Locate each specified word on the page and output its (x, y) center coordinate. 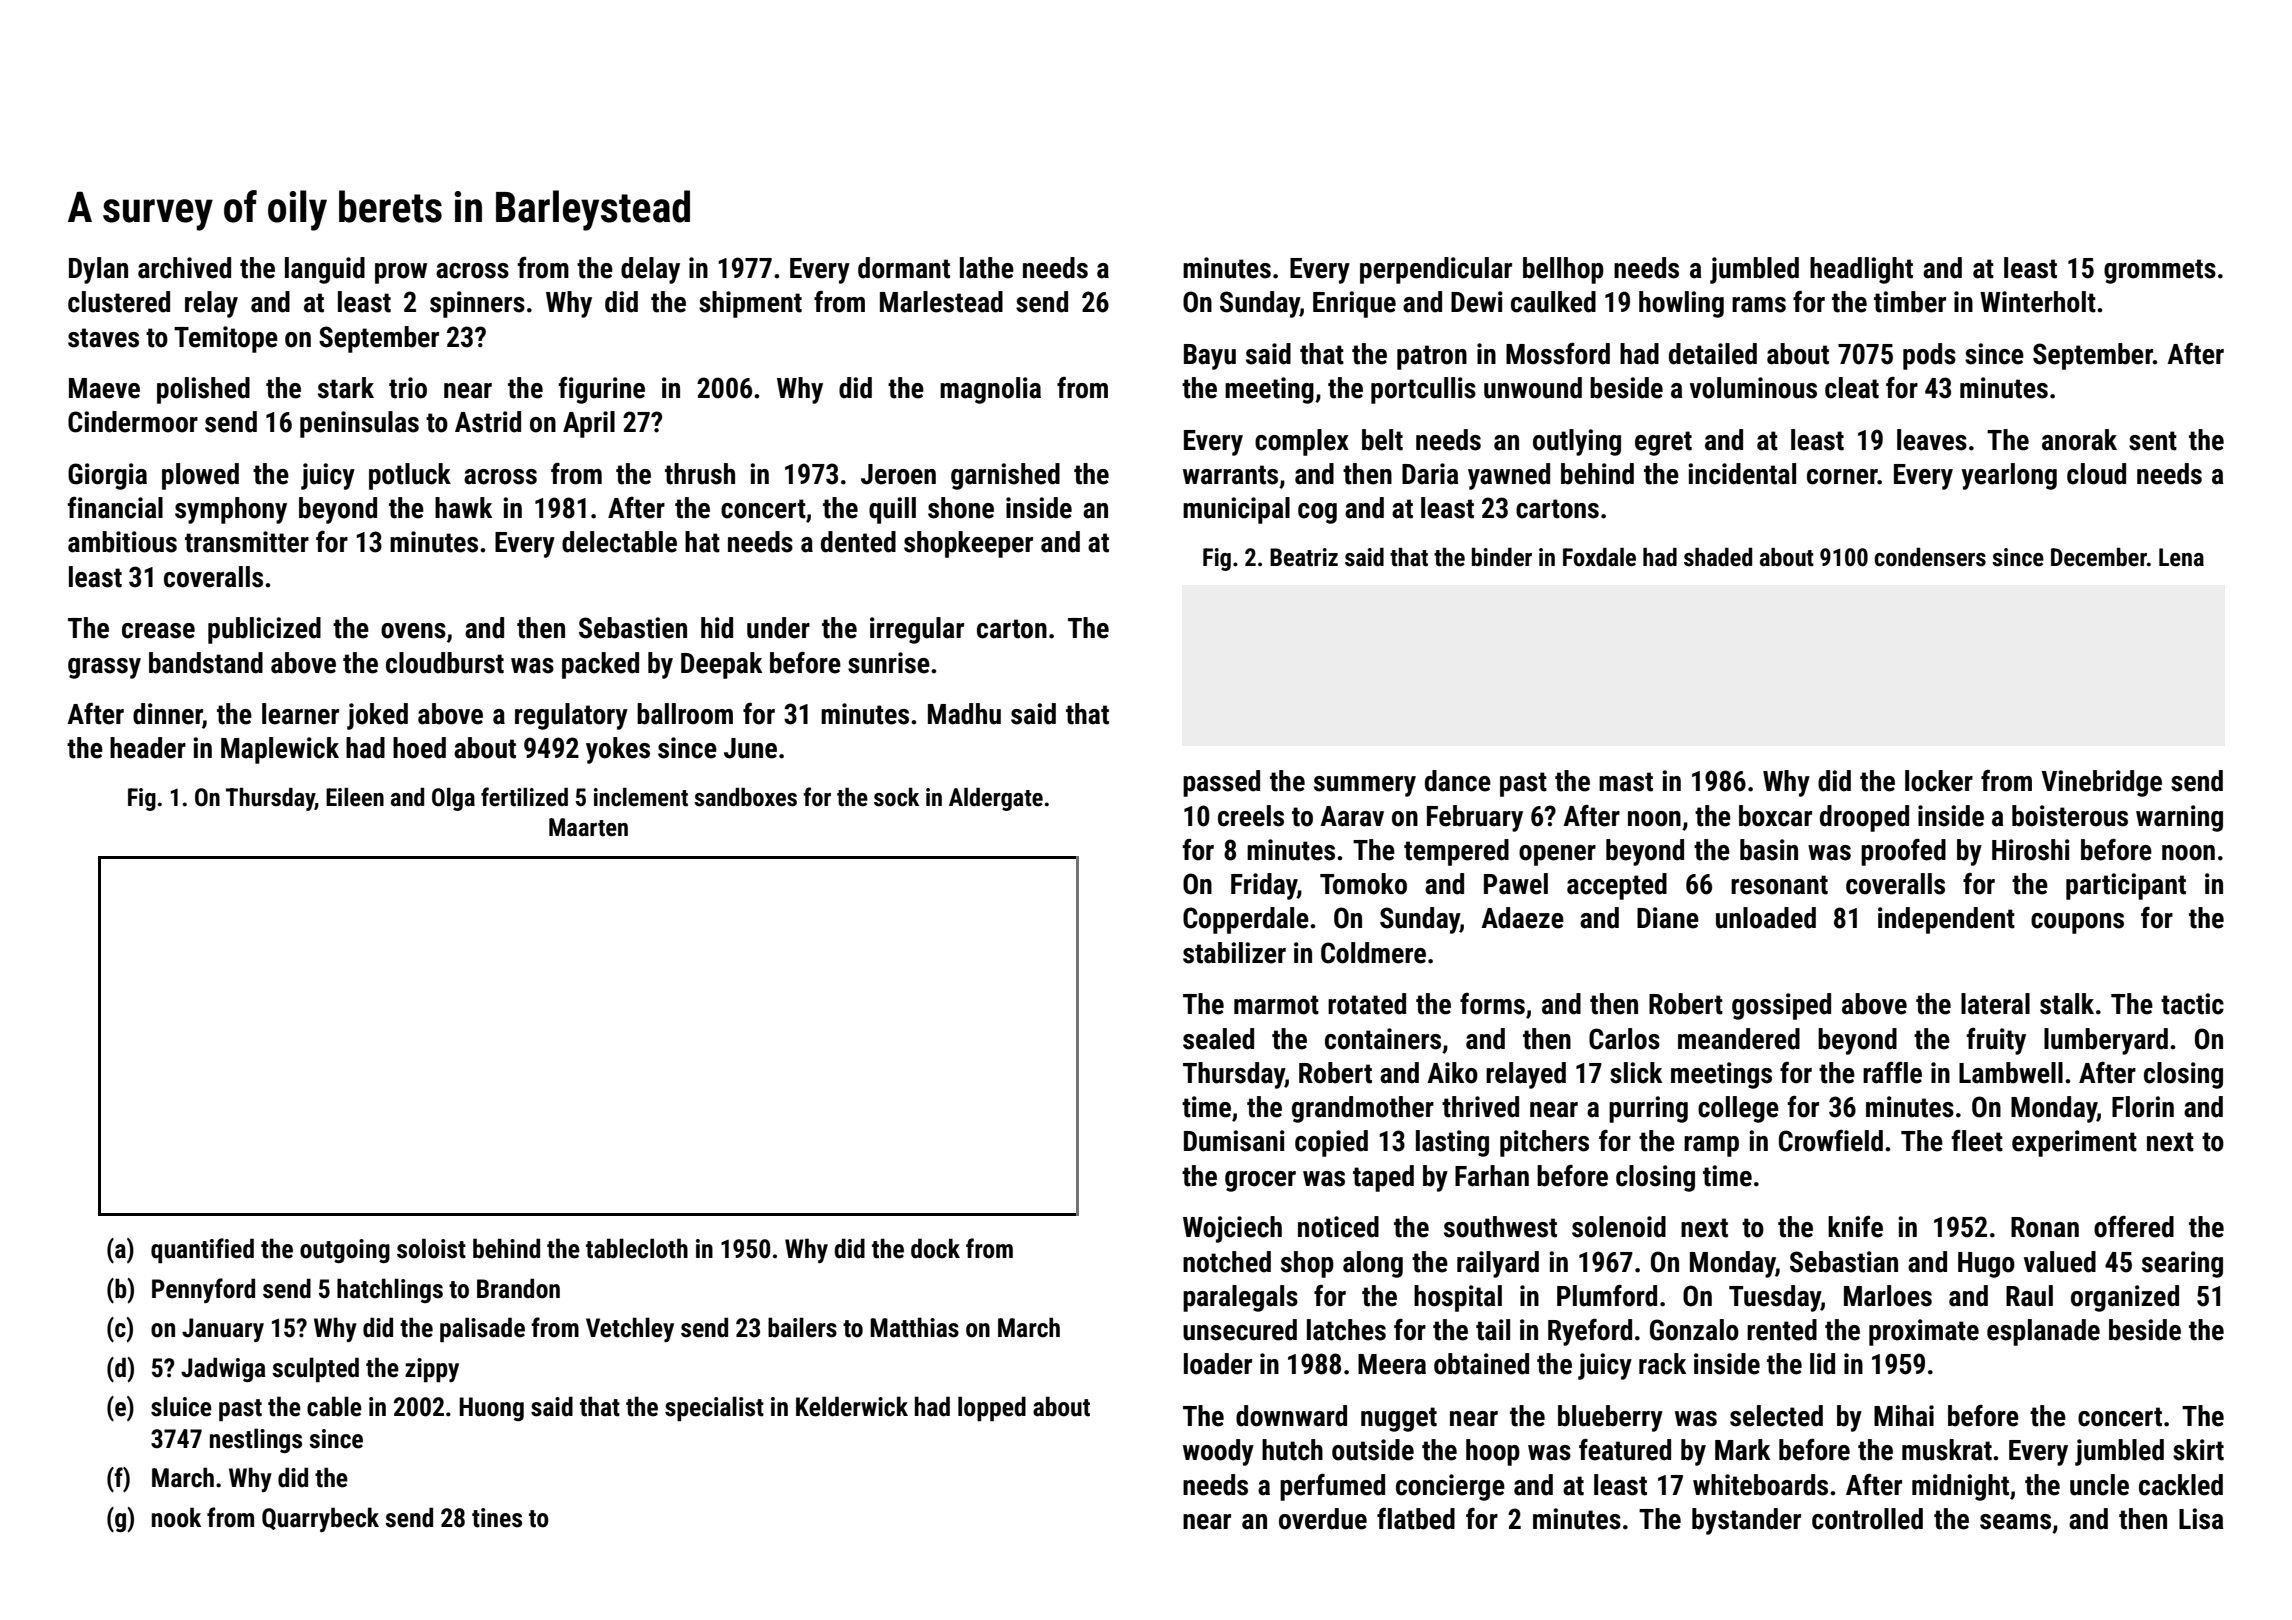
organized (2125, 1298)
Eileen (355, 797)
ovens (413, 631)
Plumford (1607, 1296)
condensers (1930, 557)
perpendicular (1436, 270)
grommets (2160, 271)
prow (401, 273)
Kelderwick (852, 1406)
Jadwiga (223, 1369)
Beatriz (1304, 557)
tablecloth (637, 1248)
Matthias (914, 1327)
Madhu (964, 714)
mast (1626, 782)
